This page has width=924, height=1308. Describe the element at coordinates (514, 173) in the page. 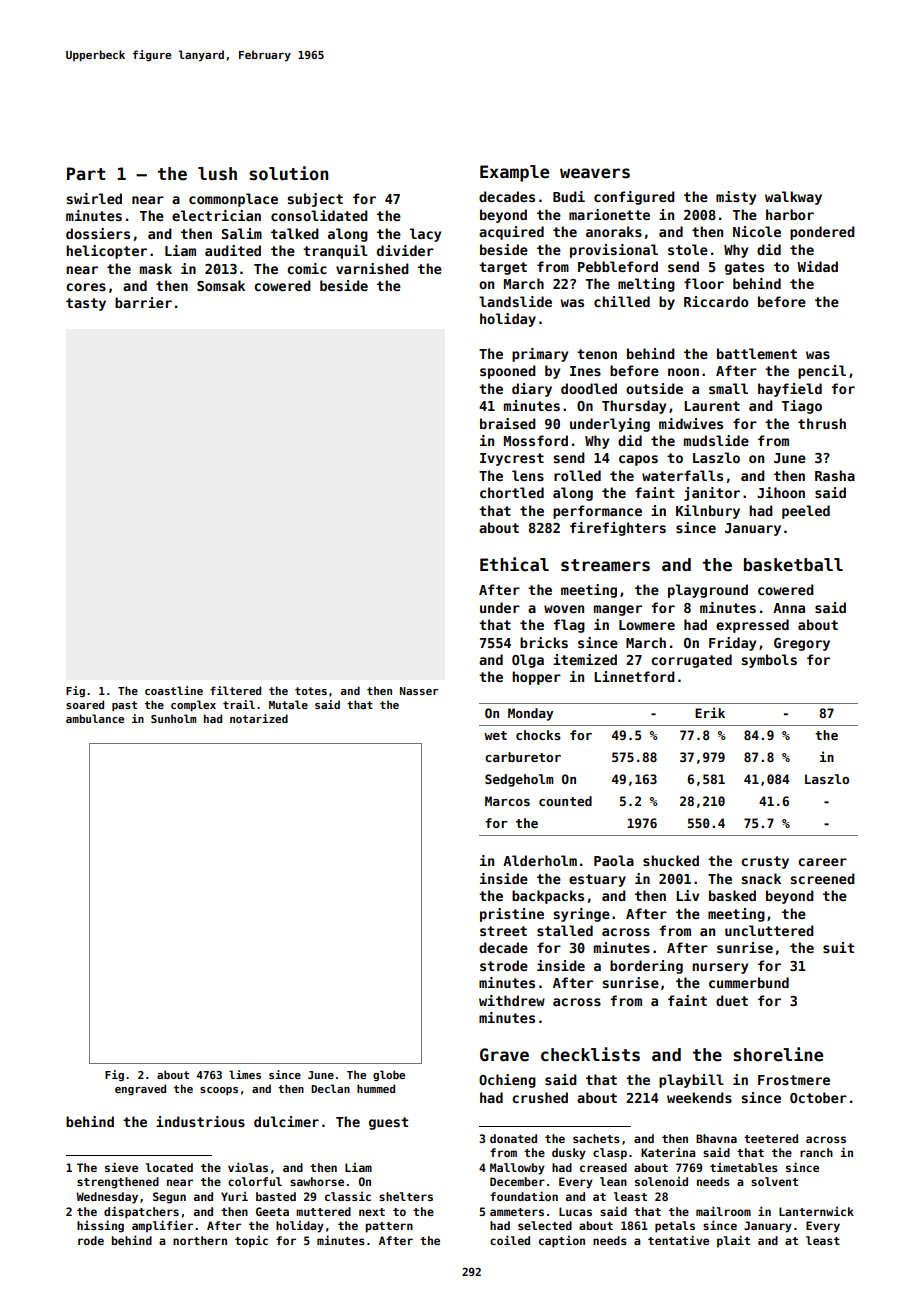

I see `Example` at that location.
